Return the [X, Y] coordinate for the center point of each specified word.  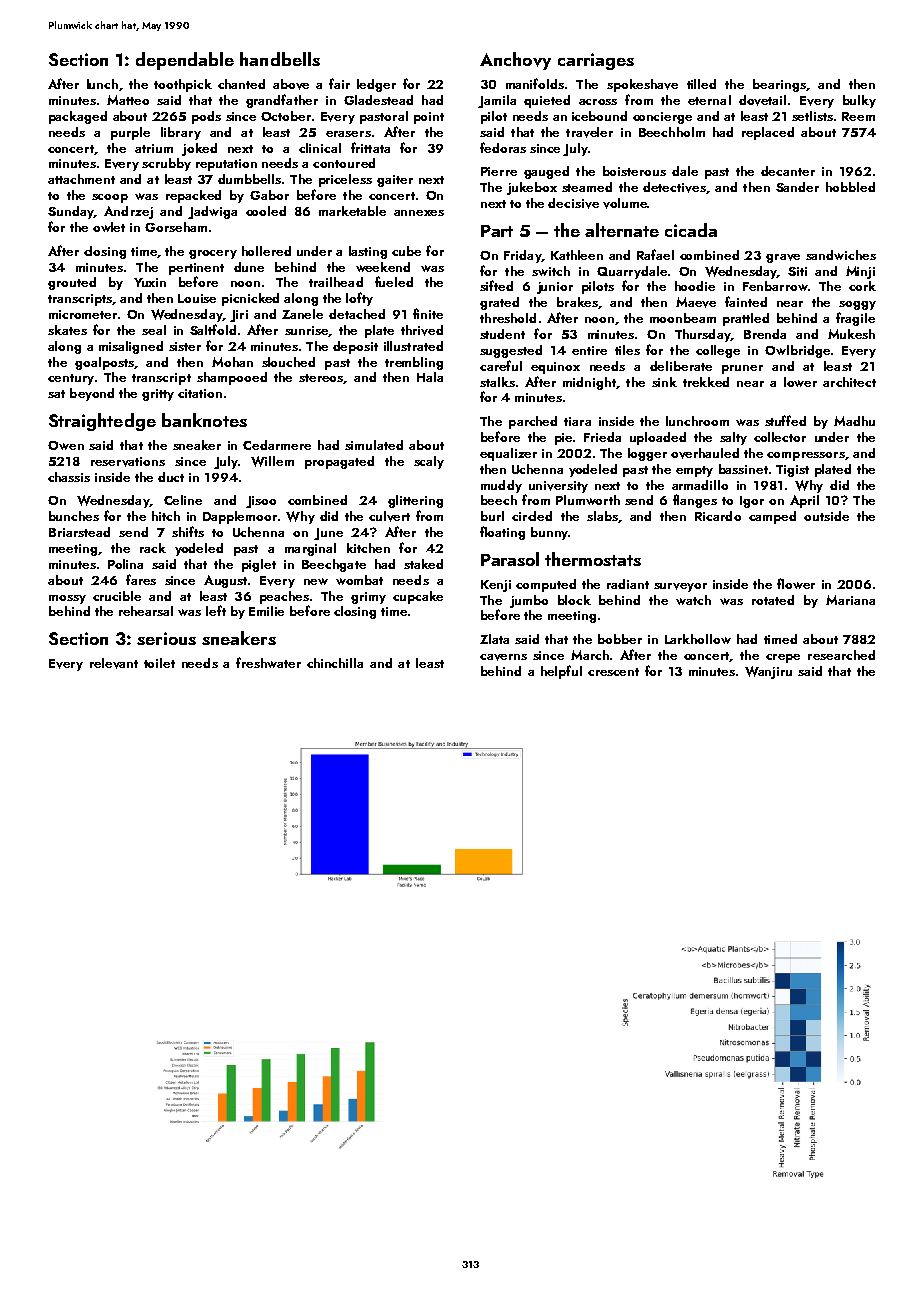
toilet [159, 663]
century [71, 379]
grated [499, 303]
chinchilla [335, 663]
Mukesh [851, 334]
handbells [280, 59]
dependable [185, 61]
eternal [709, 100]
